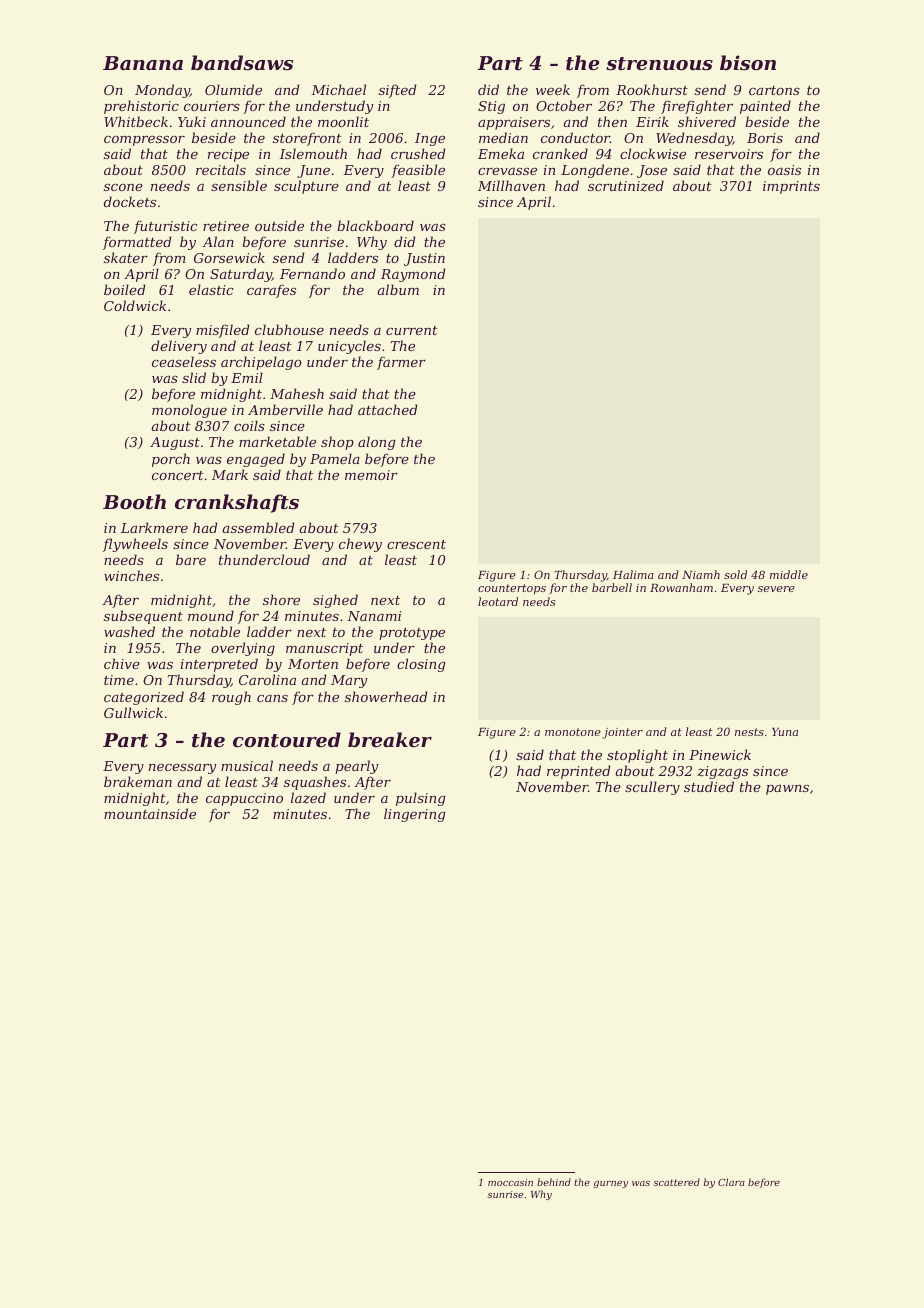 The height and width of the screenshot is (1308, 924). What do you see at coordinates (787, 790) in the screenshot?
I see `pawns` at bounding box center [787, 790].
